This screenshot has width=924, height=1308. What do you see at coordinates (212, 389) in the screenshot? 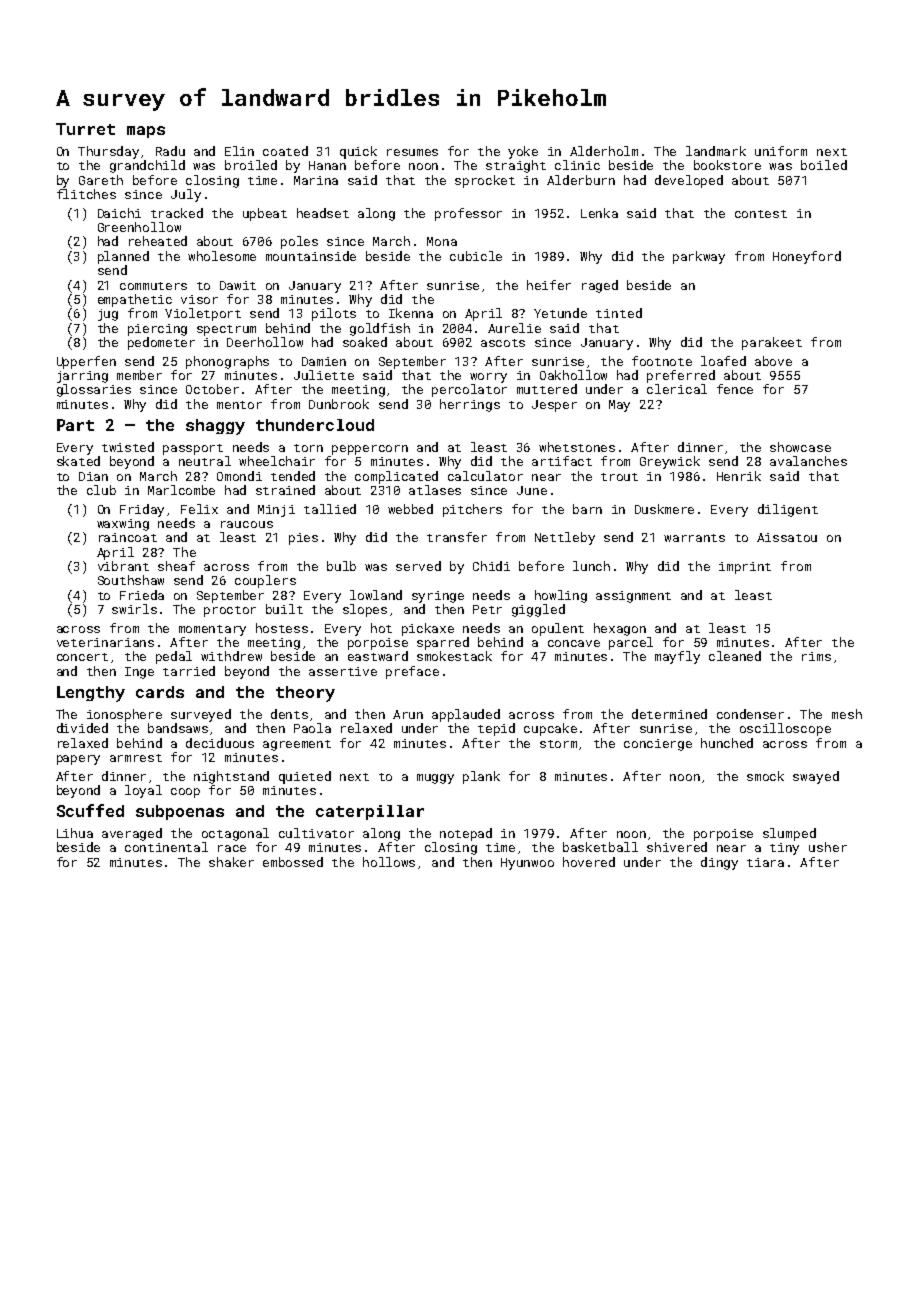
I see `October` at bounding box center [212, 389].
